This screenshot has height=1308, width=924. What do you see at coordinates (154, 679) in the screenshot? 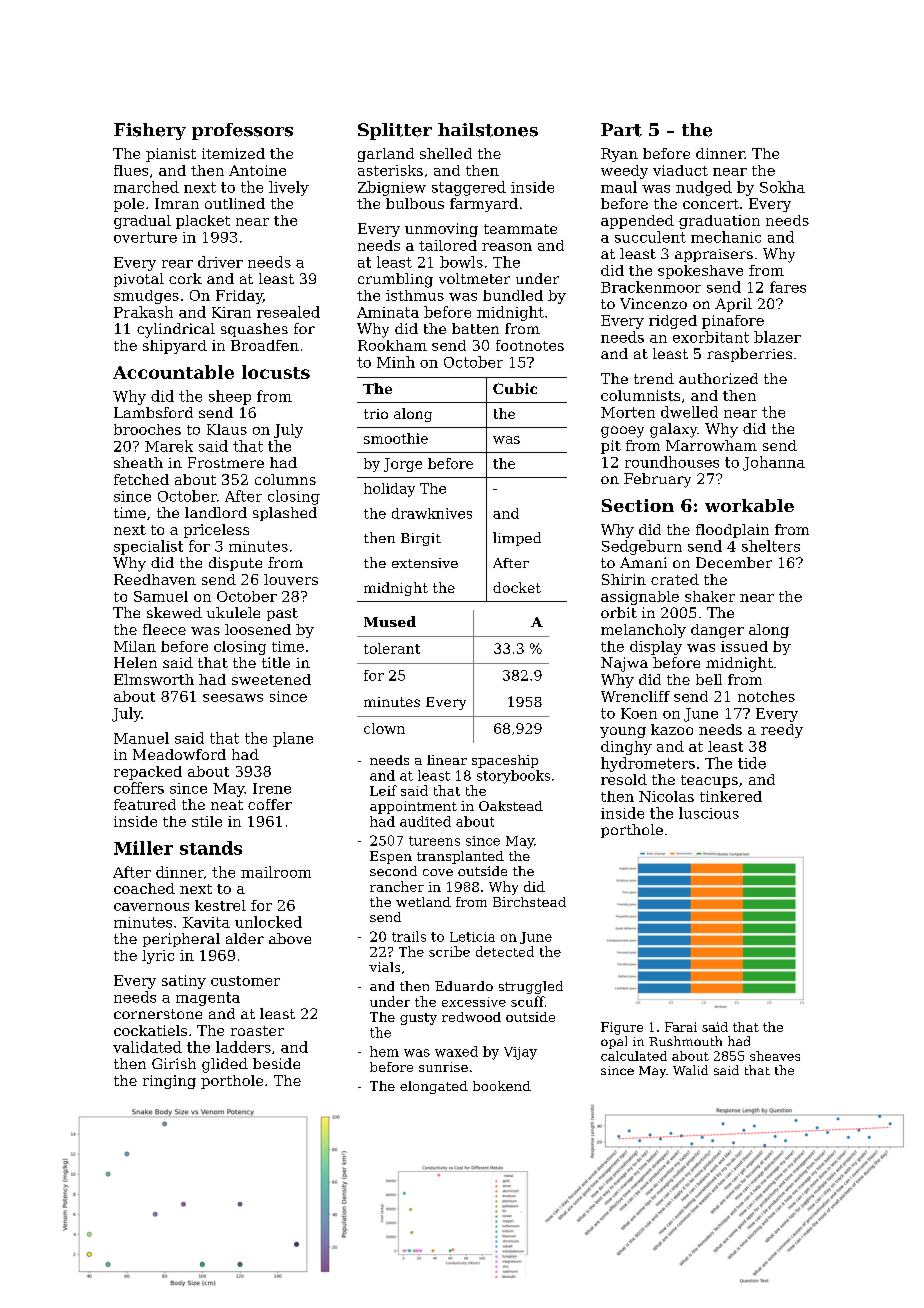
I see `Elmsworth` at bounding box center [154, 679].
